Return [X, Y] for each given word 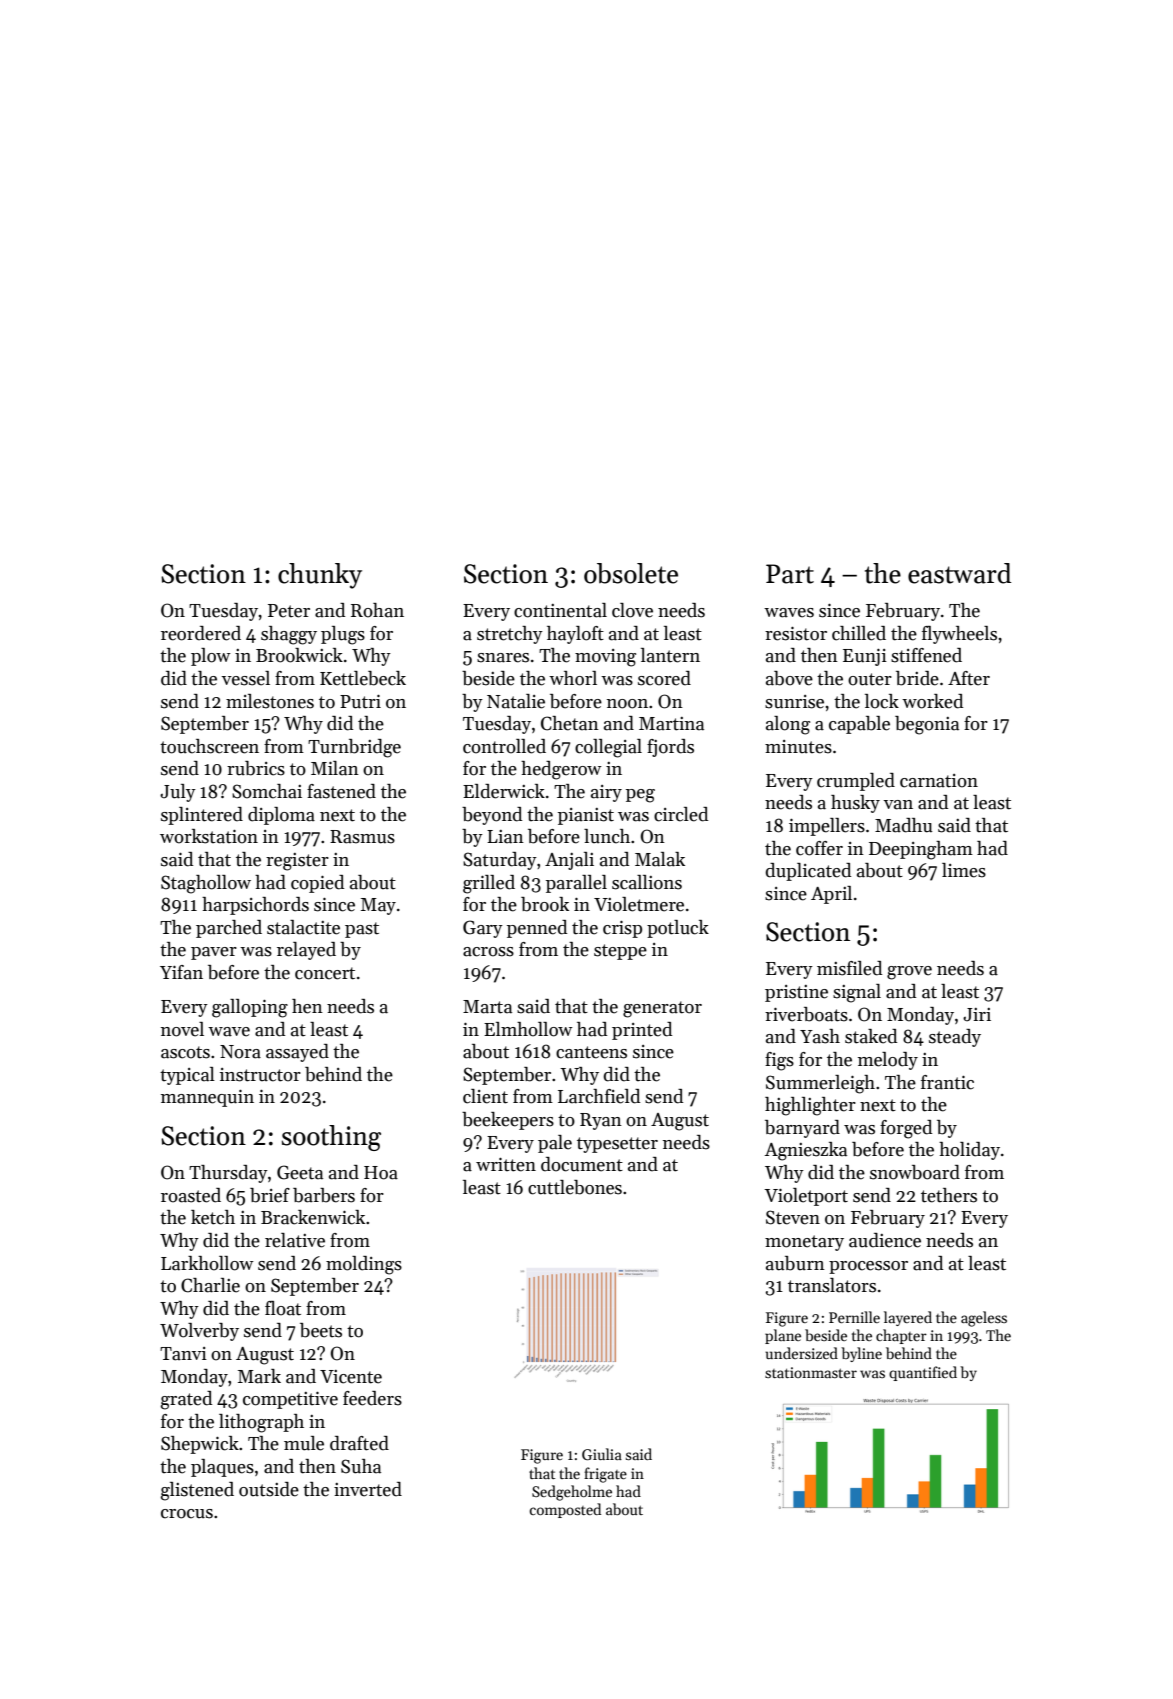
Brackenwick [313, 1217]
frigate [605, 1475]
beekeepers [508, 1121]
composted [565, 1510]
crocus [187, 1514]
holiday [969, 1151]
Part [790, 574]
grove [909, 973]
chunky [320, 576]
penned [537, 929]
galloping [250, 1008]
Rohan [377, 610]
